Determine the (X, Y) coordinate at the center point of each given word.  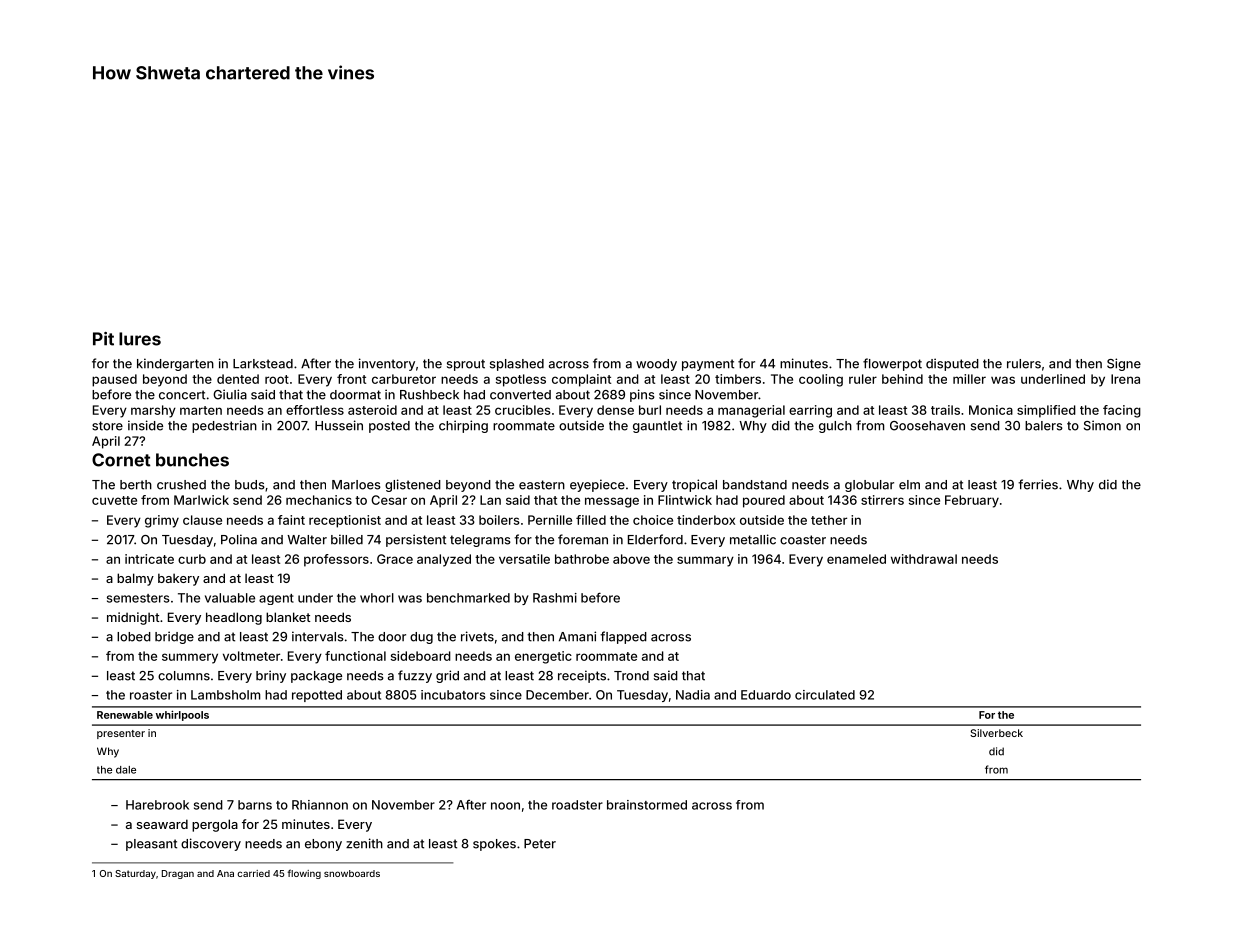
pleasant (151, 845)
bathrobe (582, 559)
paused (114, 380)
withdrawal (924, 559)
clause (202, 520)
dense (615, 410)
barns (255, 805)
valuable (230, 598)
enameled (856, 559)
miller (969, 379)
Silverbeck (996, 733)
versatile (524, 559)
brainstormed (647, 805)
